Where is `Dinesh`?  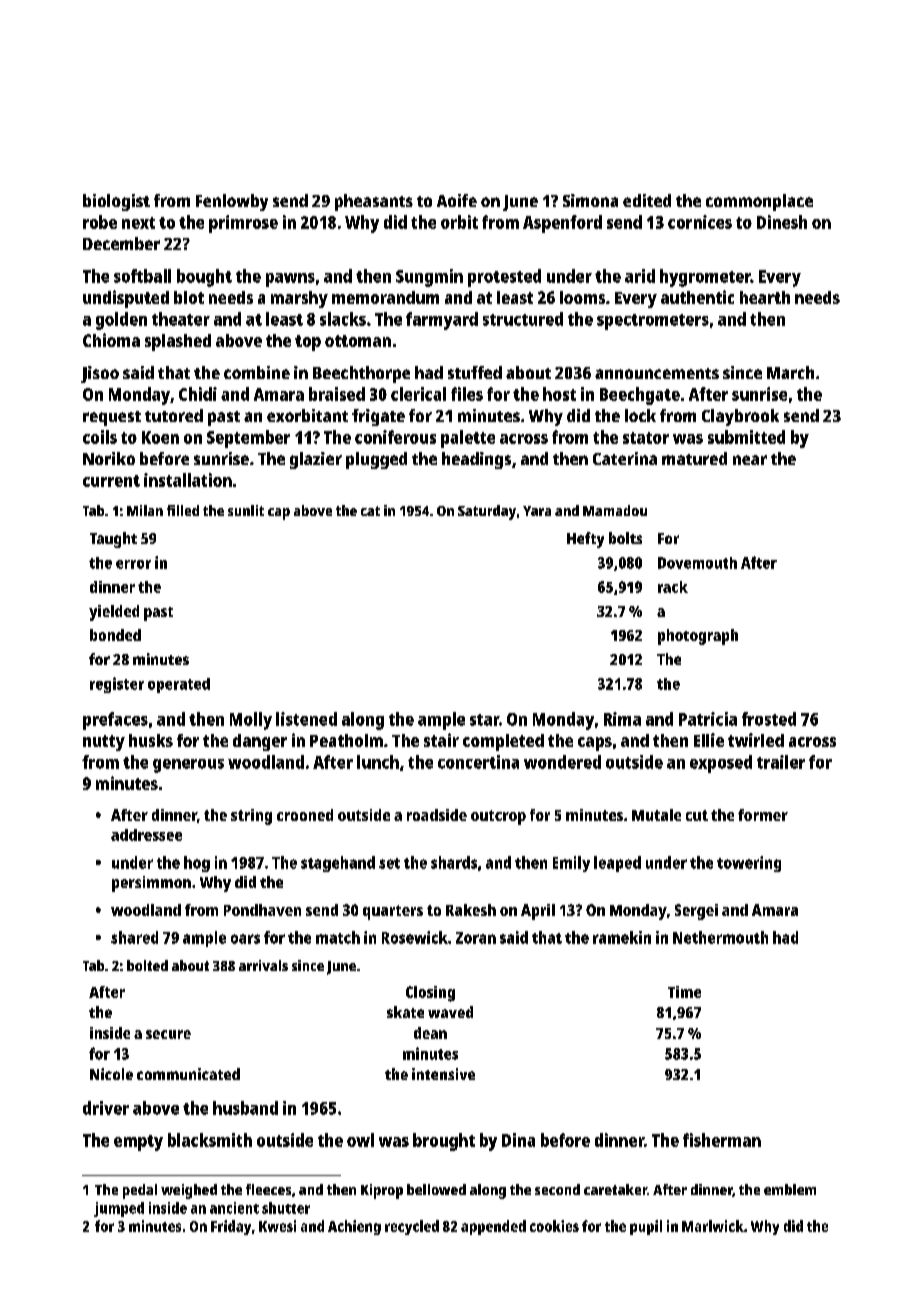 Dinesh is located at coordinates (782, 222).
